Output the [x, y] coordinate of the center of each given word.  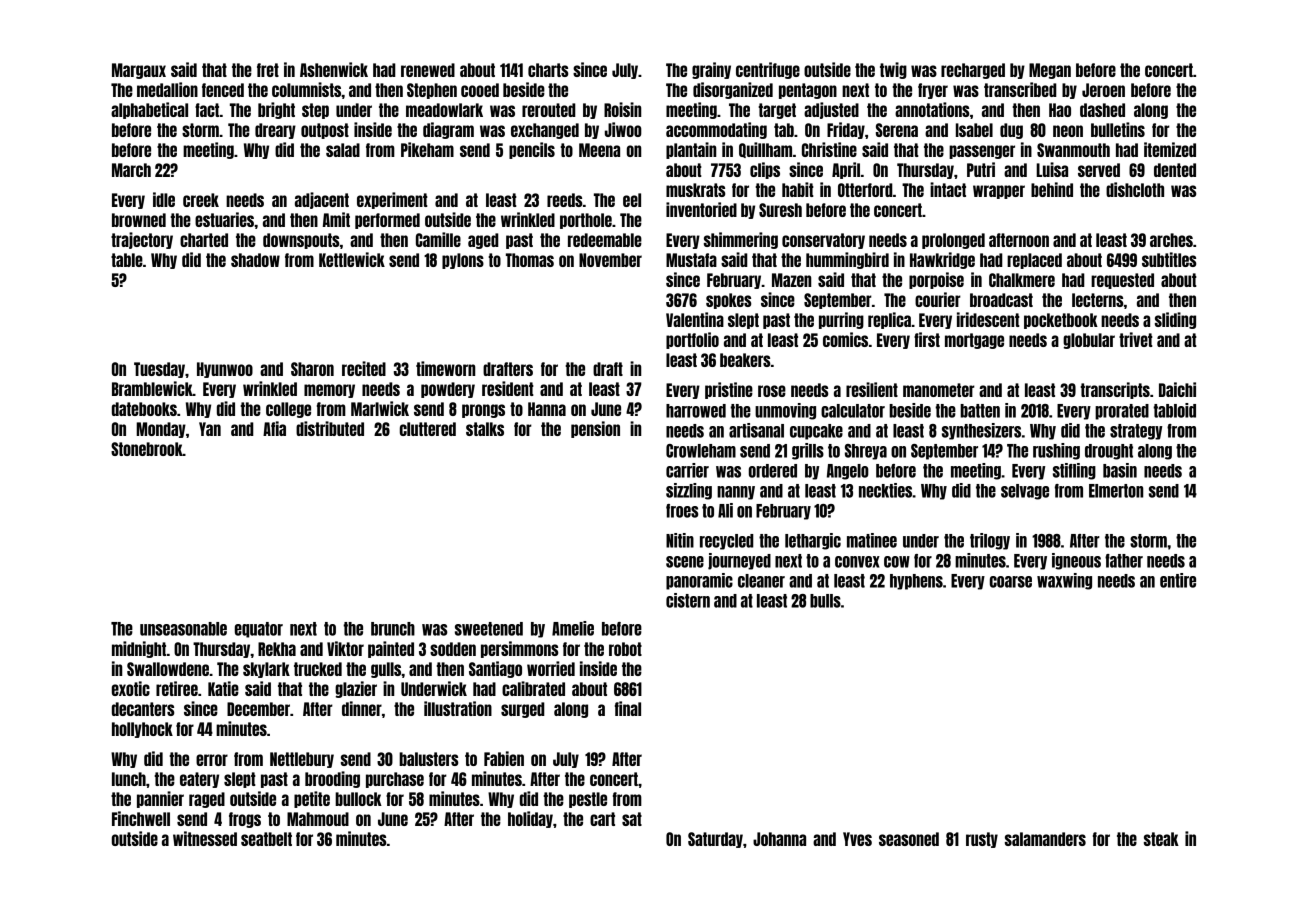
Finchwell [141, 818]
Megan [1050, 71]
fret [268, 70]
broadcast [1001, 300]
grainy [711, 70]
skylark [266, 670]
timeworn [445, 368]
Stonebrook [147, 449]
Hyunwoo [225, 370]
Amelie [573, 628]
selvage [1025, 492]
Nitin [680, 540]
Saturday [715, 840]
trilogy [990, 541]
